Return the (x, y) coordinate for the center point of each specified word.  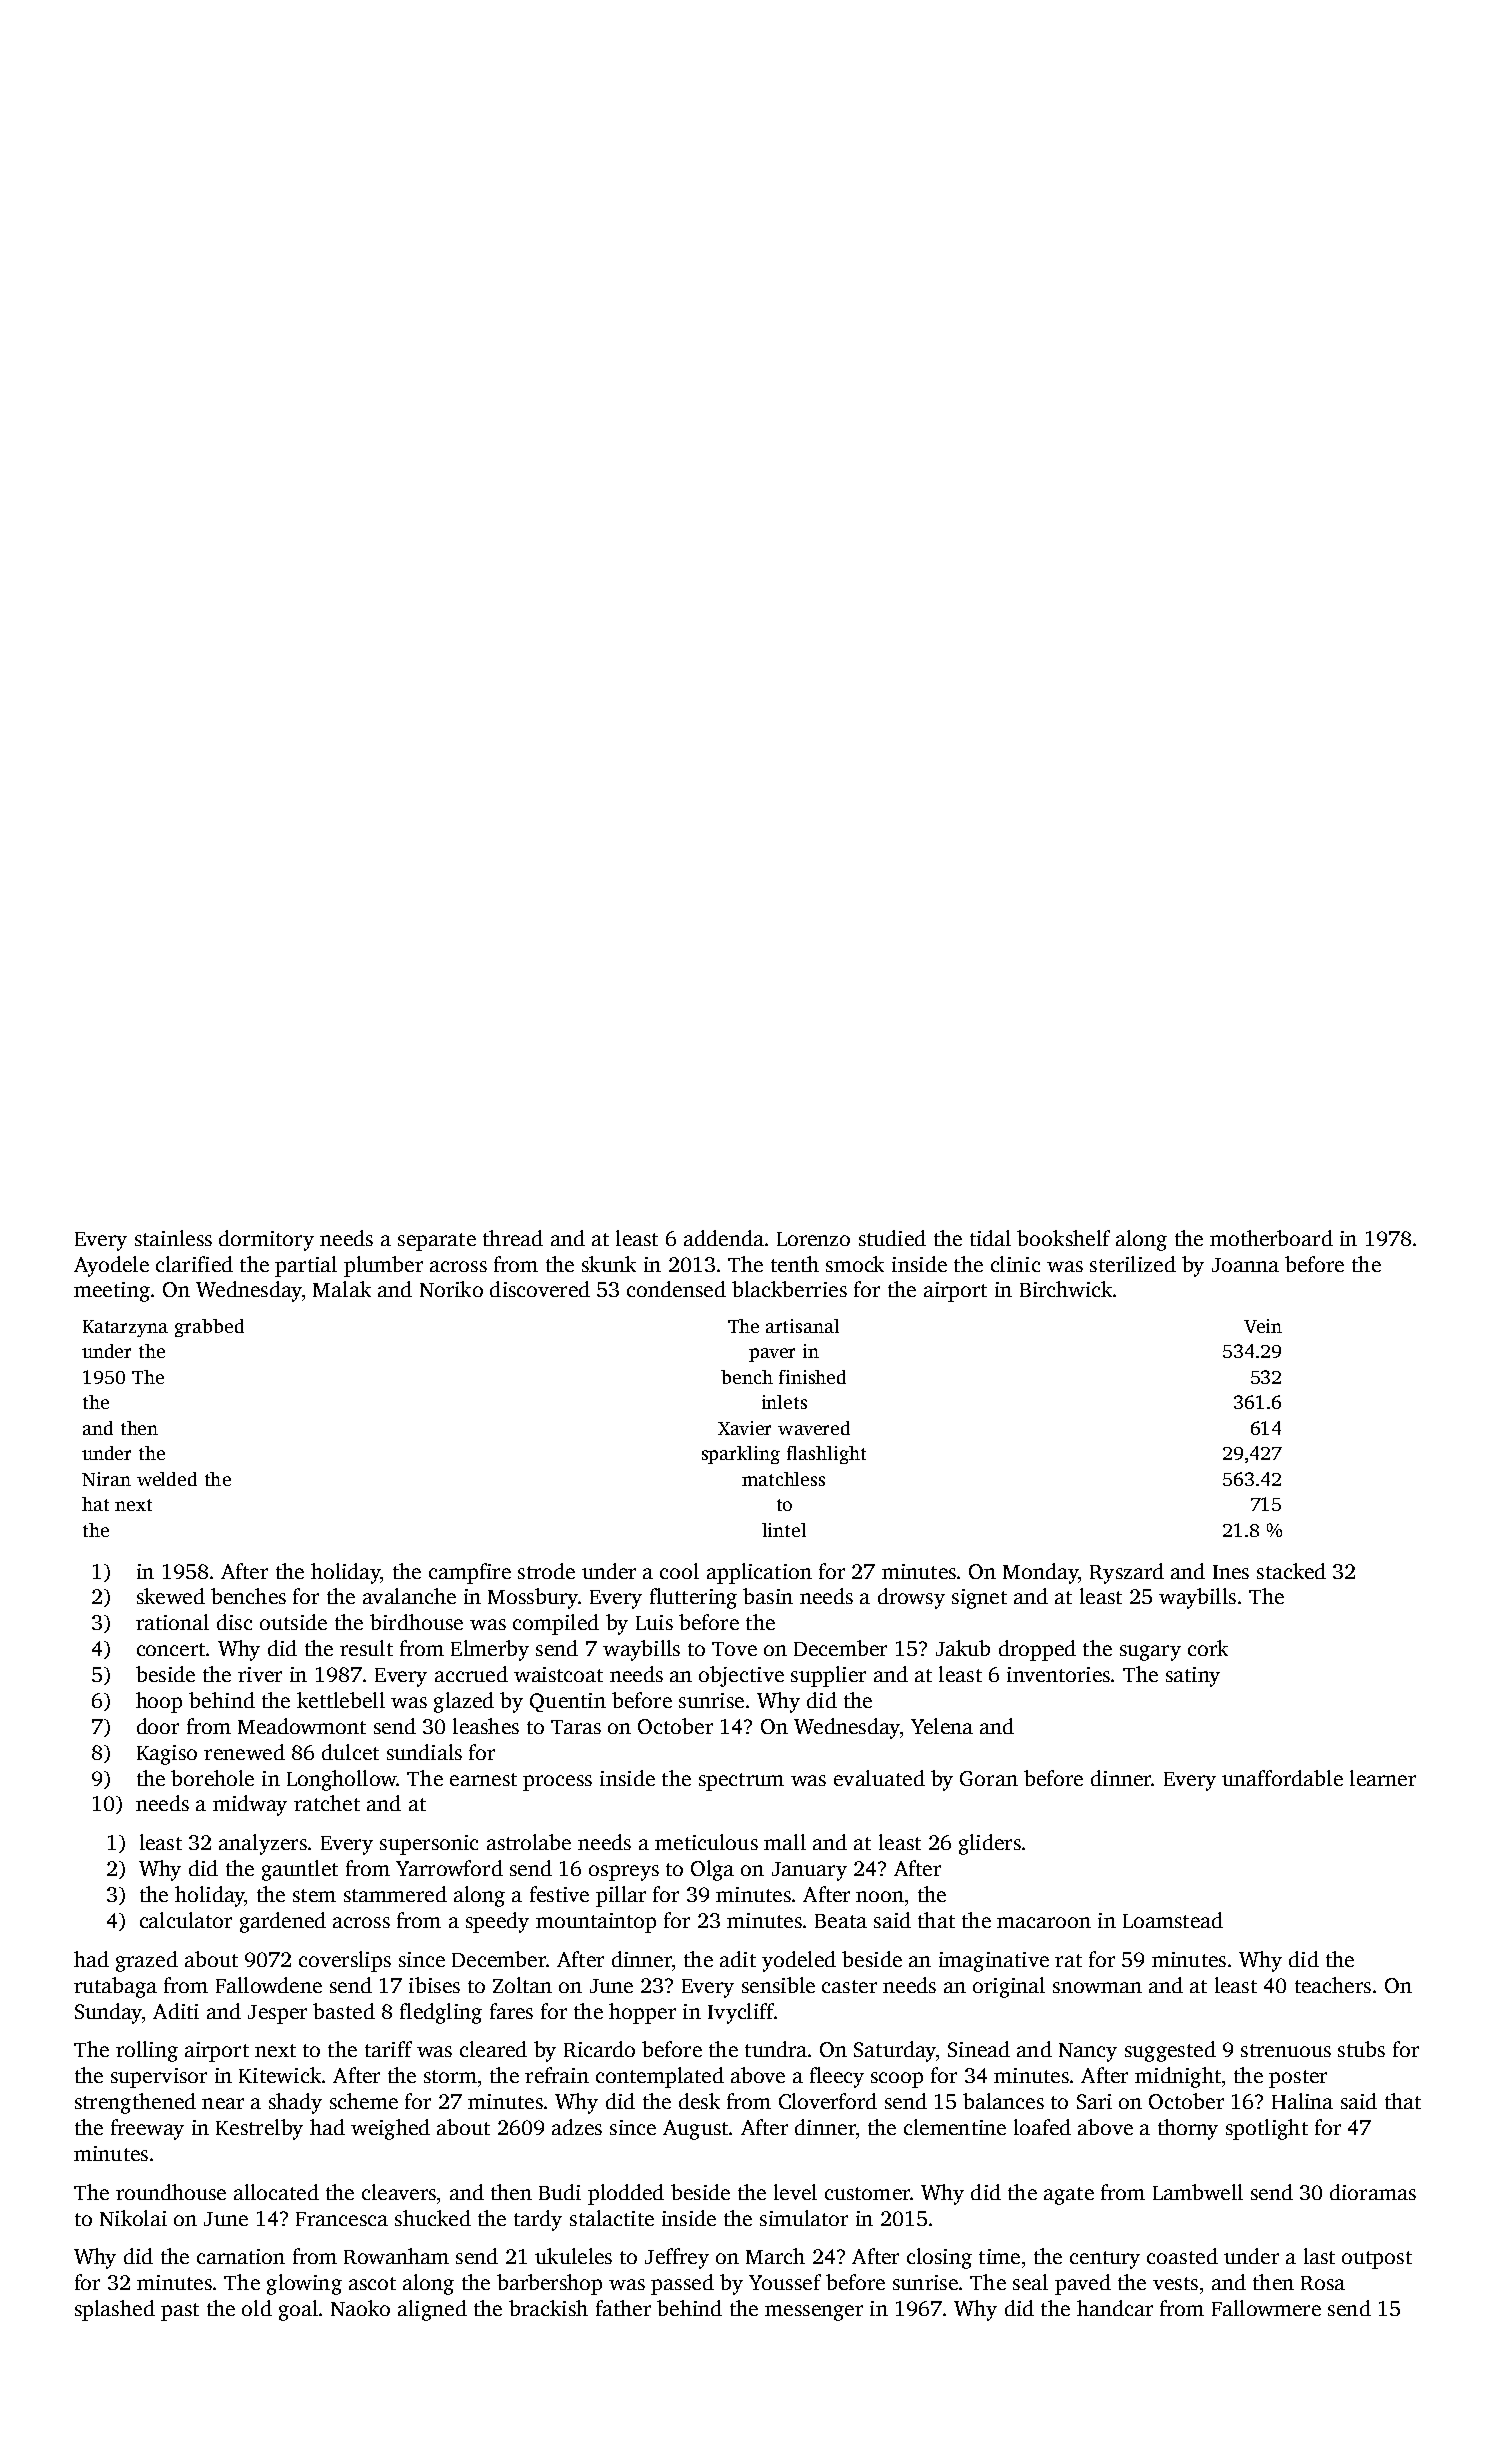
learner (1383, 1778)
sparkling (741, 1455)
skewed (171, 1596)
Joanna (1245, 1265)
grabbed (209, 1328)
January (809, 1871)
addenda (724, 1238)
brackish (548, 2308)
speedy (497, 1922)
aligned (432, 2310)
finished (812, 1377)
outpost (1377, 2260)
